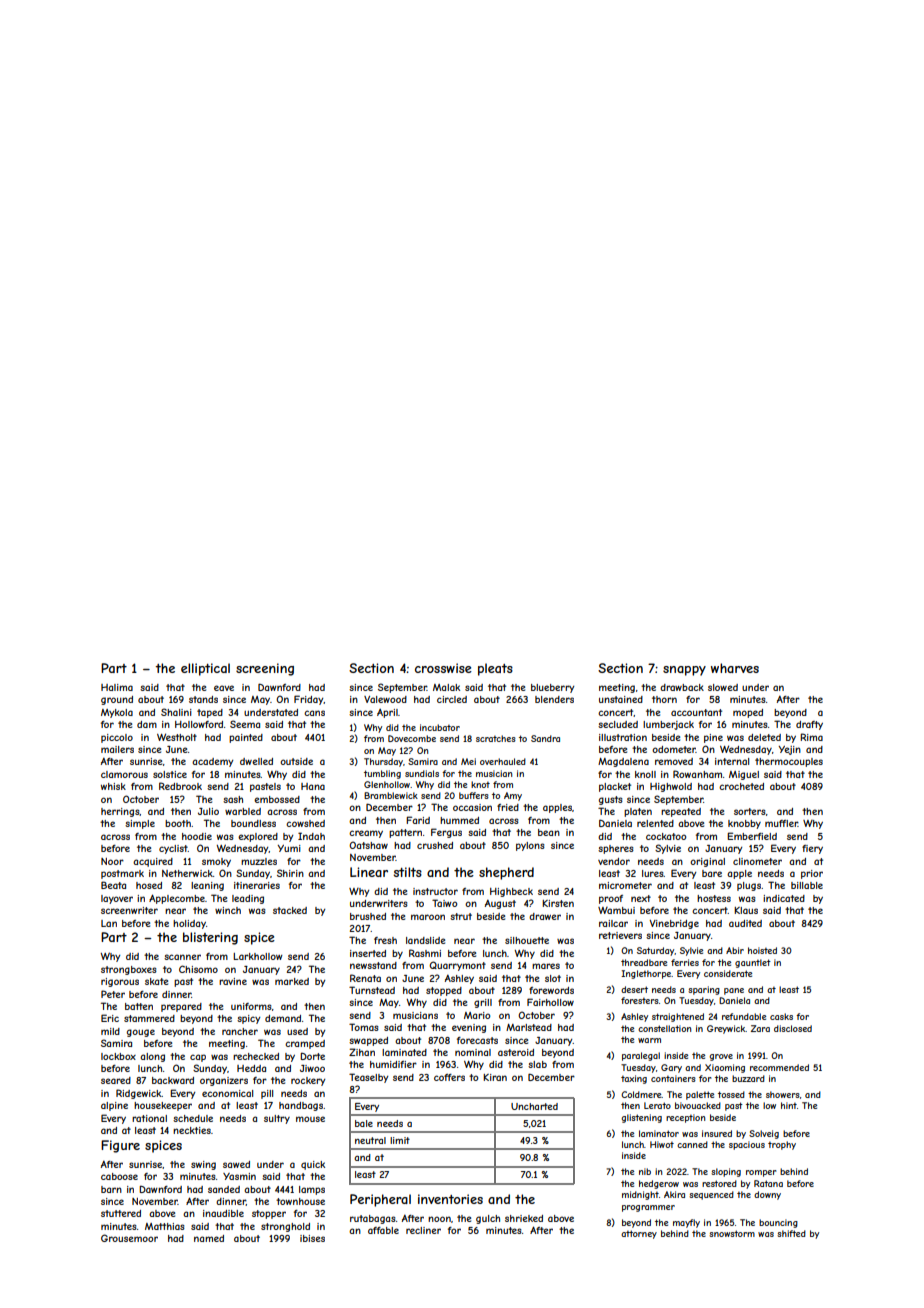  Describe the element at coordinates (180, 786) in the document. I see `Redbrook` at that location.
